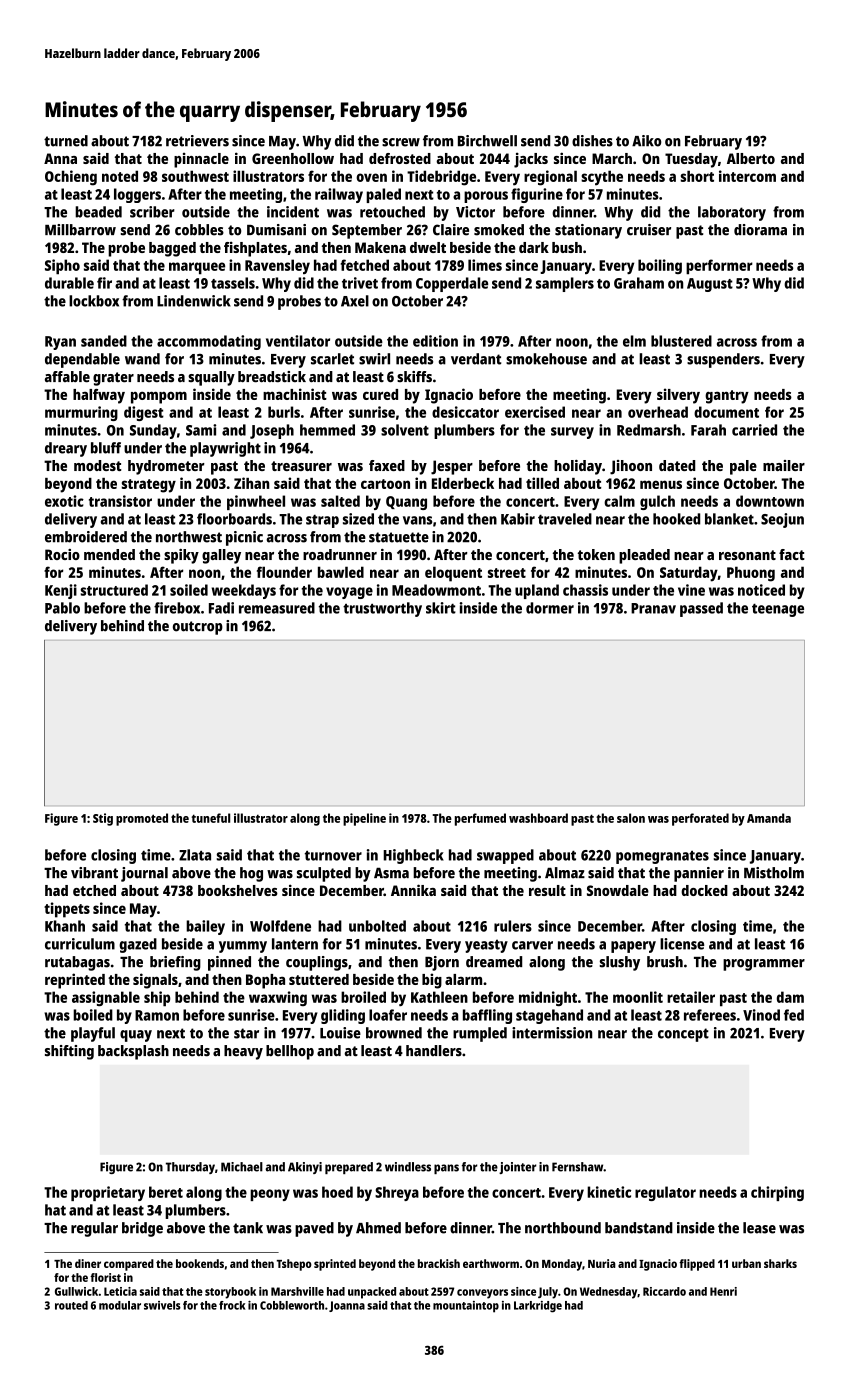 The image size is (849, 1400). I want to click on programmer, so click(764, 965).
